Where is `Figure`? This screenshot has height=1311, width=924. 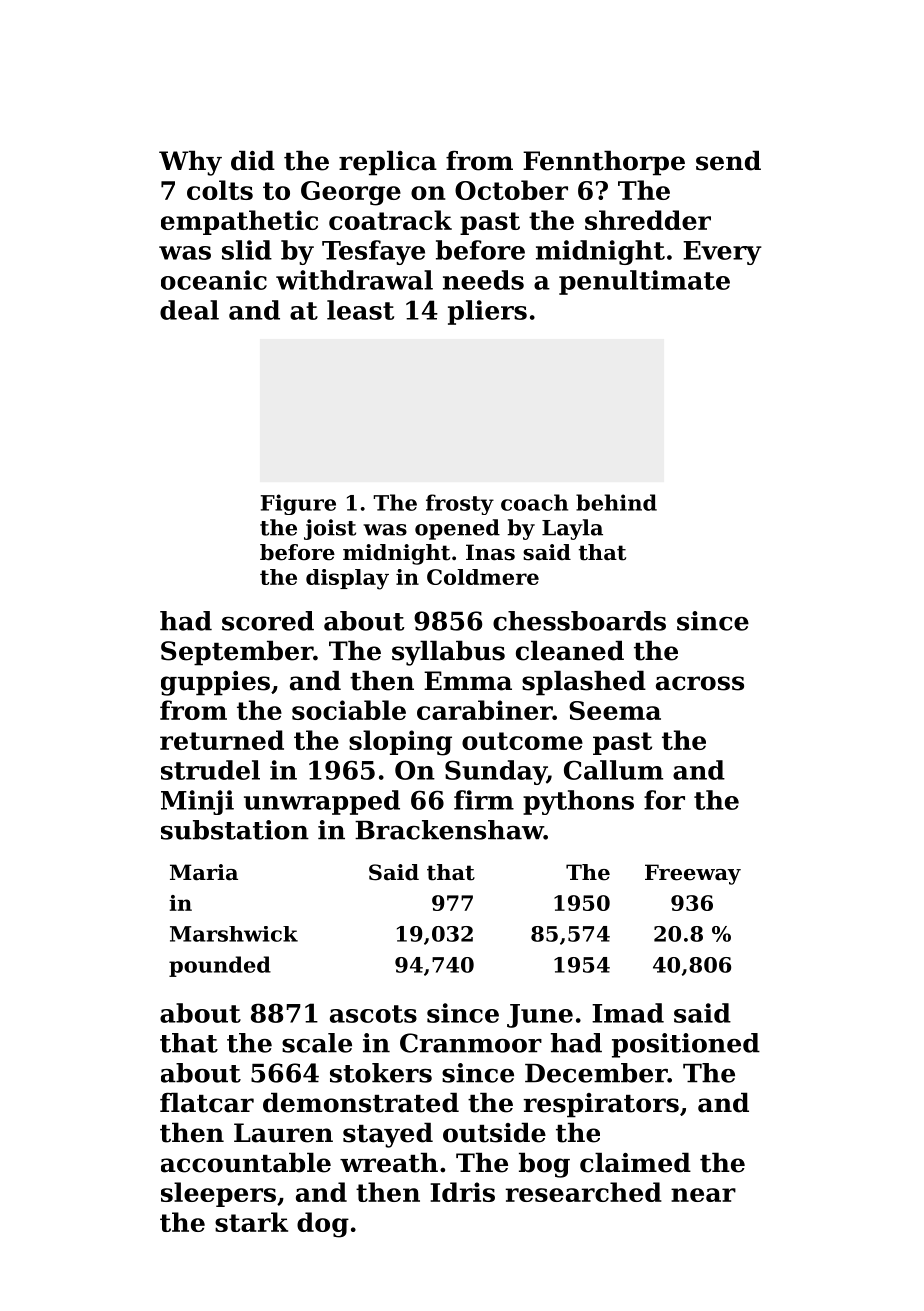
Figure is located at coordinates (298, 504).
